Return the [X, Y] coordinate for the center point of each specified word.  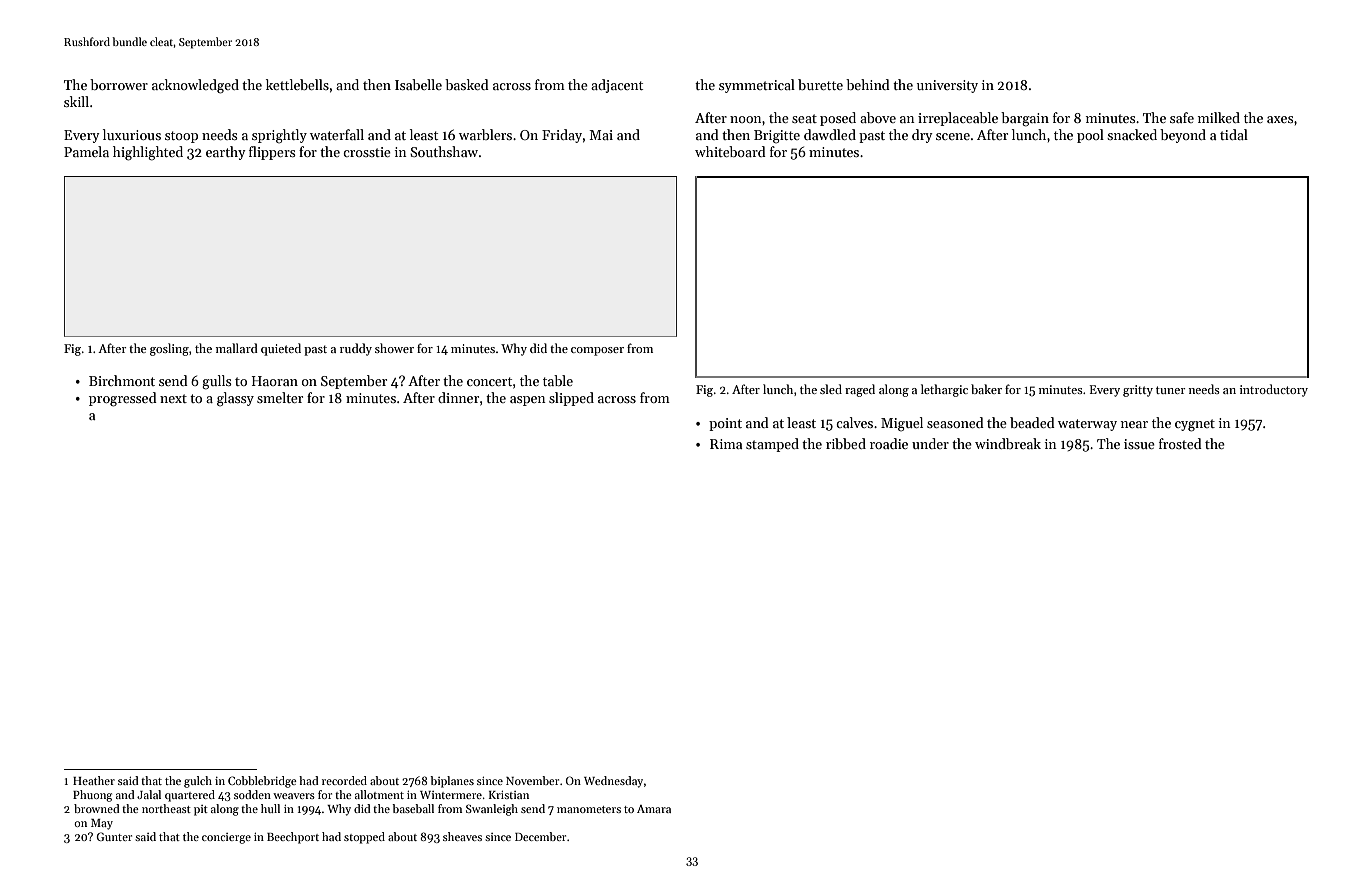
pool [1090, 136]
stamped [772, 445]
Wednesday [613, 782]
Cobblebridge [262, 782]
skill [76, 101]
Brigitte [777, 137]
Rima [726, 444]
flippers [272, 153]
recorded [344, 780]
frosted [1180, 443]
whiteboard [730, 151]
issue [1139, 444]
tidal [1234, 134]
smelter [280, 397]
